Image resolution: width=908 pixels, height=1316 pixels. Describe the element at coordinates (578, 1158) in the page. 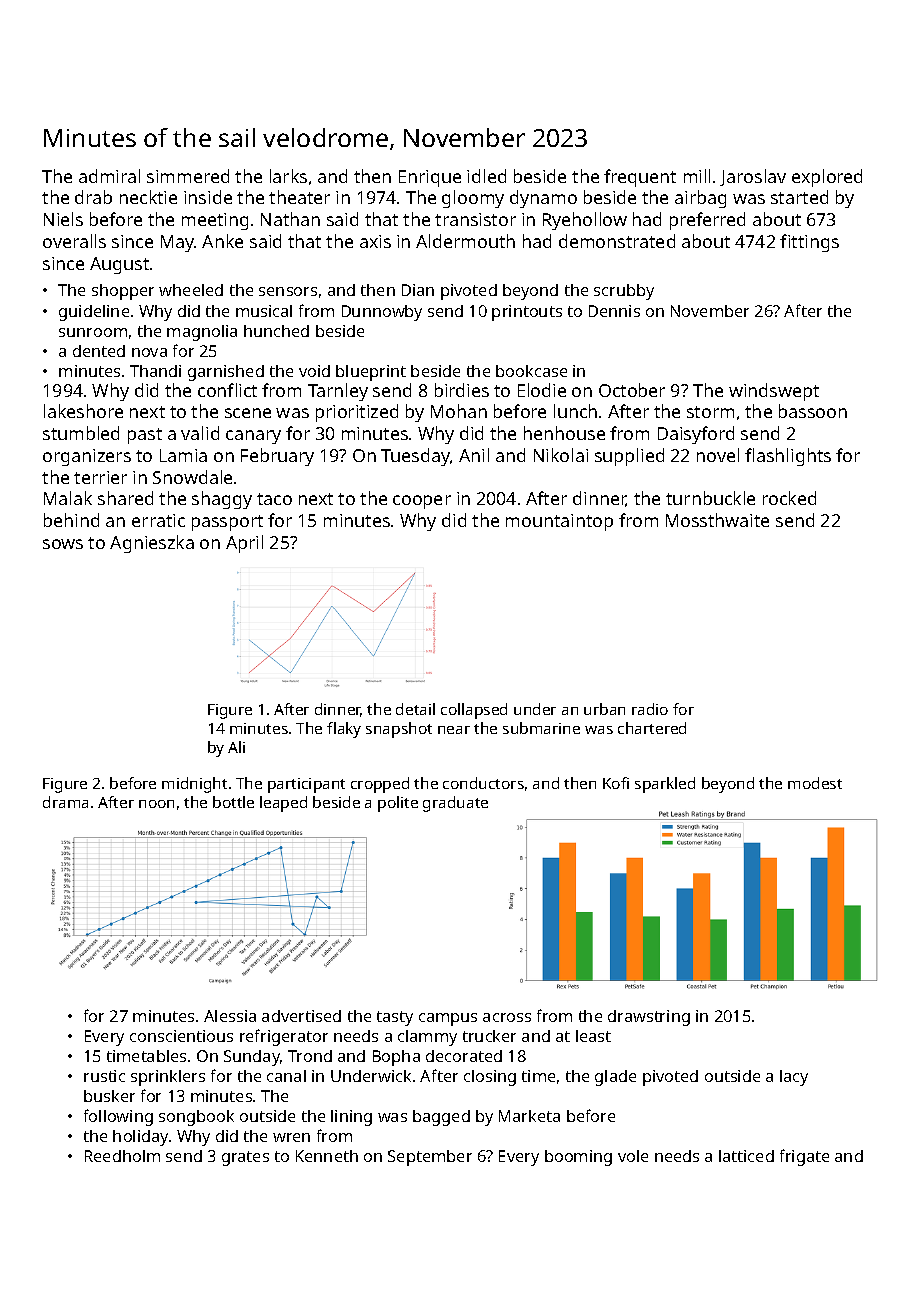

I see `booming` at that location.
